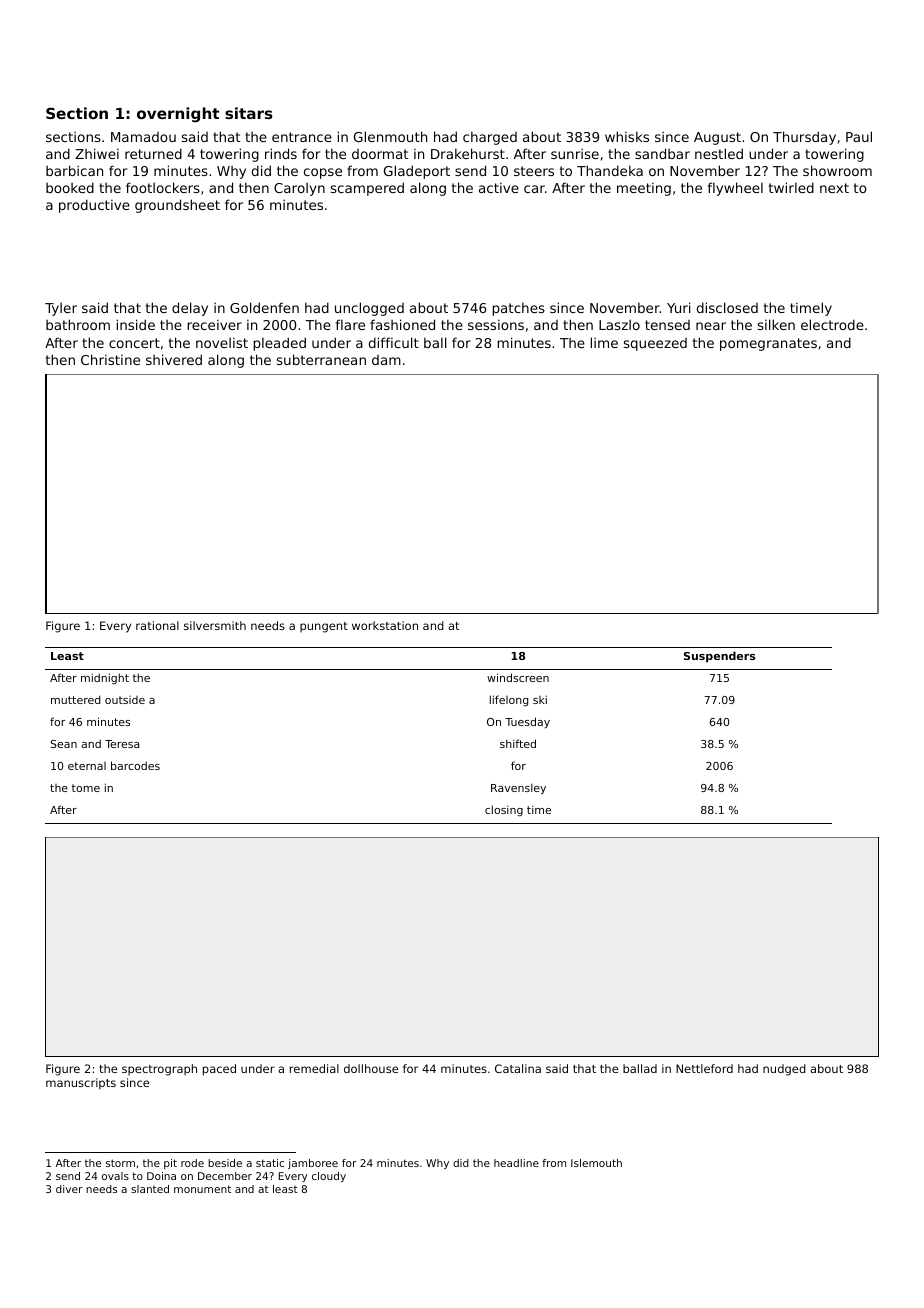 This document has height=1308, width=924. I want to click on booked, so click(70, 187).
